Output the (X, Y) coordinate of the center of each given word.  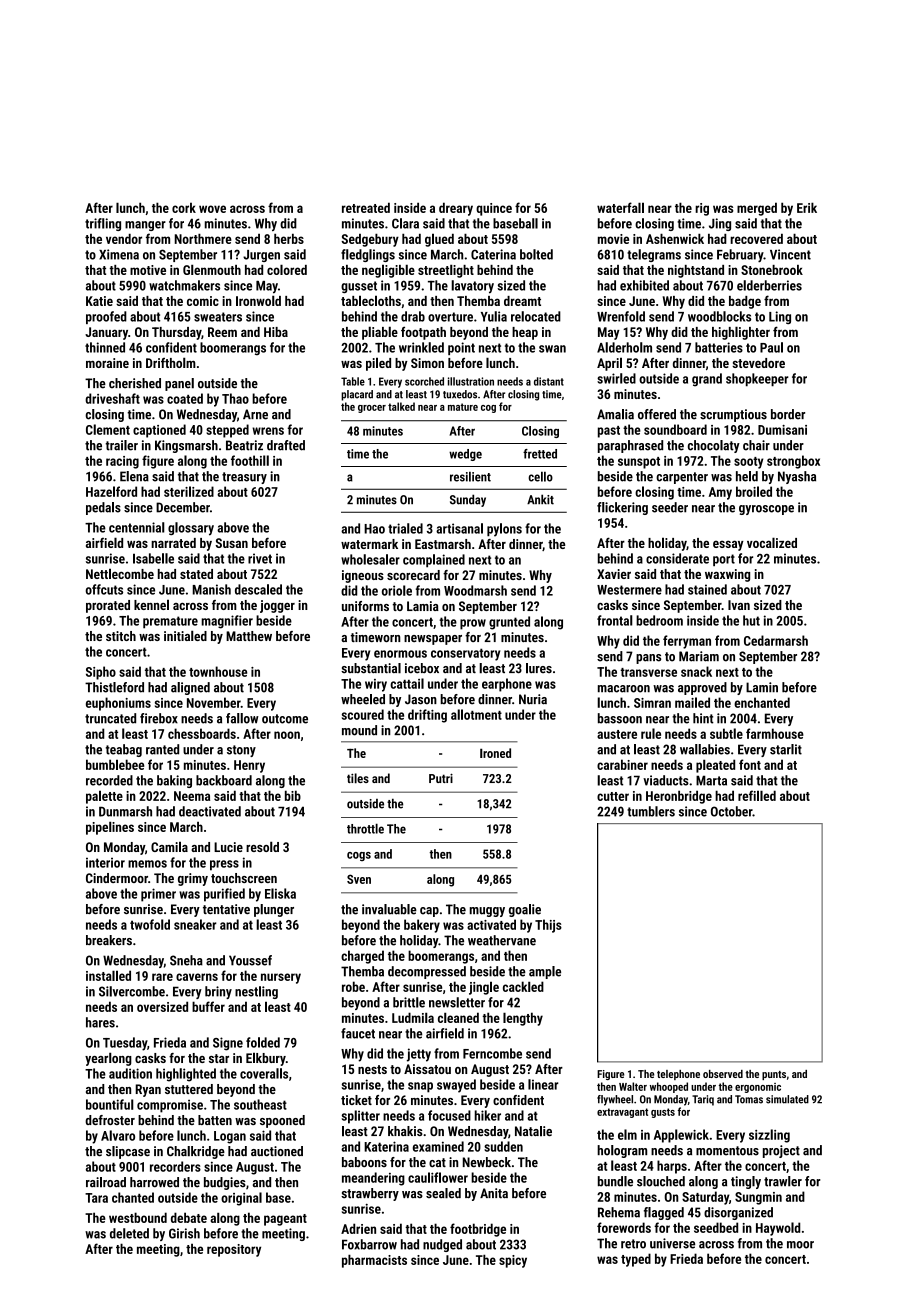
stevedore (758, 363)
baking (174, 781)
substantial (371, 668)
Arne (255, 414)
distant (549, 381)
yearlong (108, 1059)
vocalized (772, 542)
